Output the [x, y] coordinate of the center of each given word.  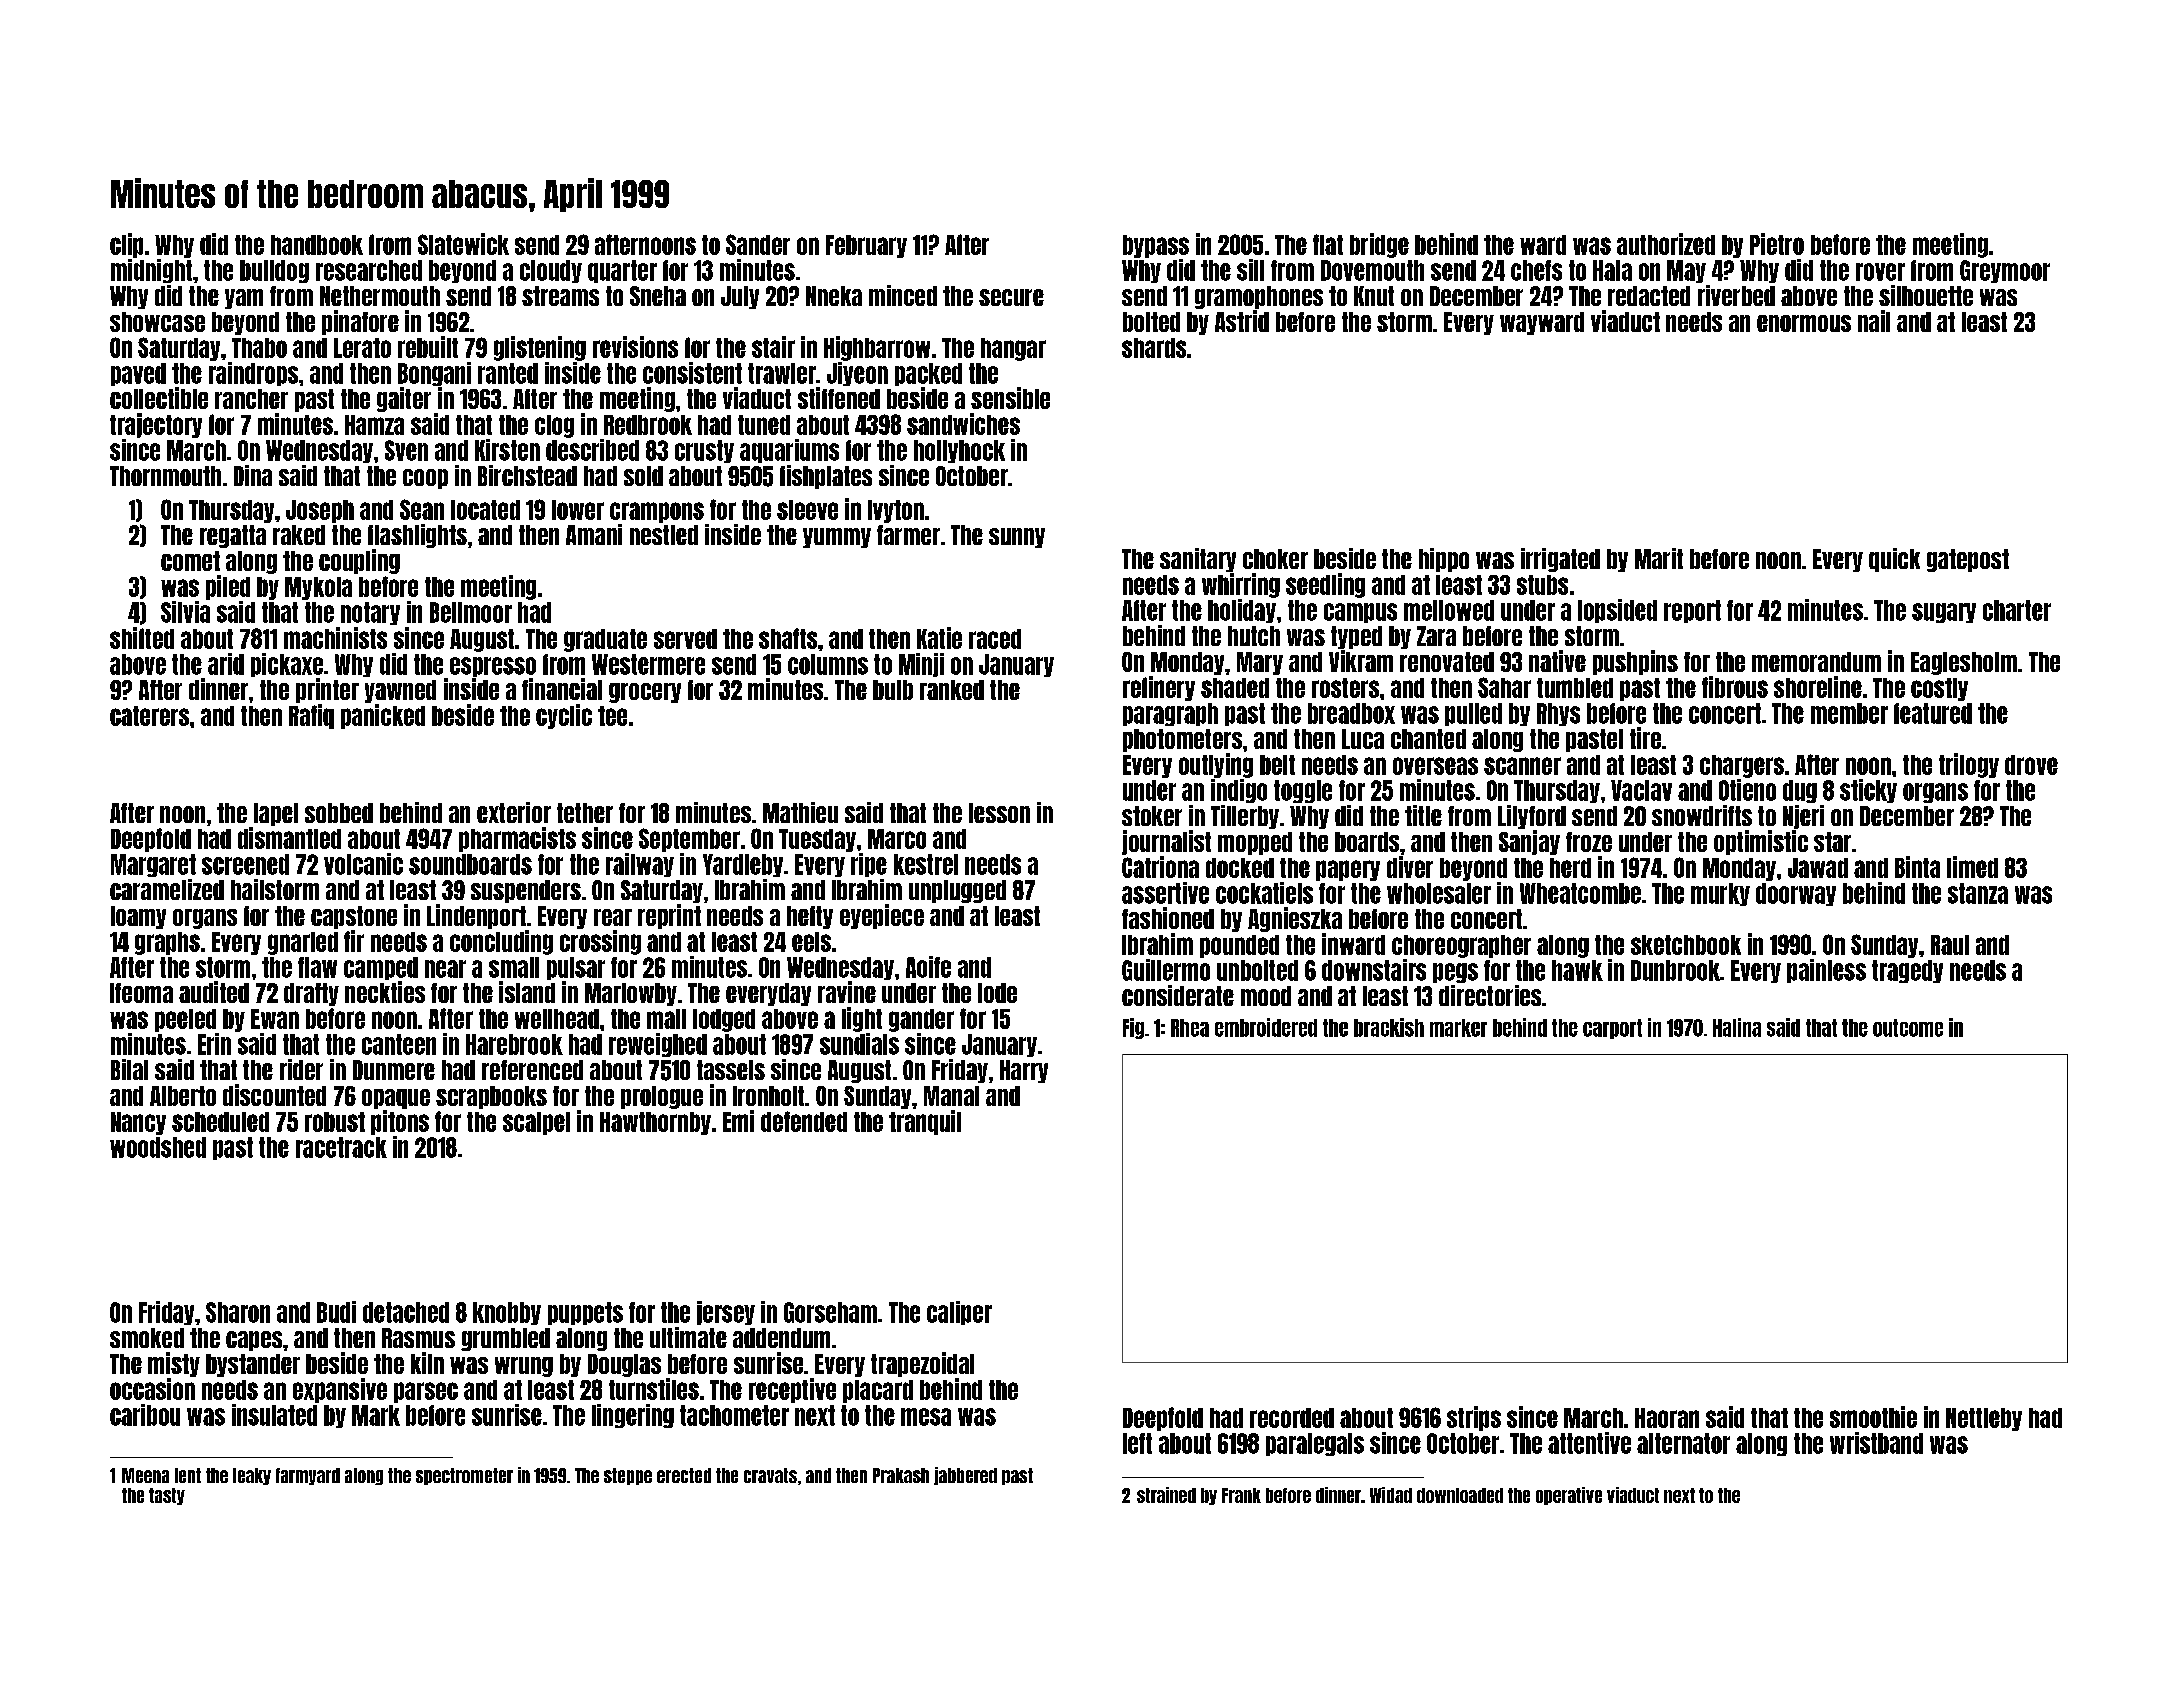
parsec [426, 1392]
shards [1154, 348]
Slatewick [463, 244]
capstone [354, 917]
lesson [999, 813]
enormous [1804, 323]
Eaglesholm [1964, 663]
